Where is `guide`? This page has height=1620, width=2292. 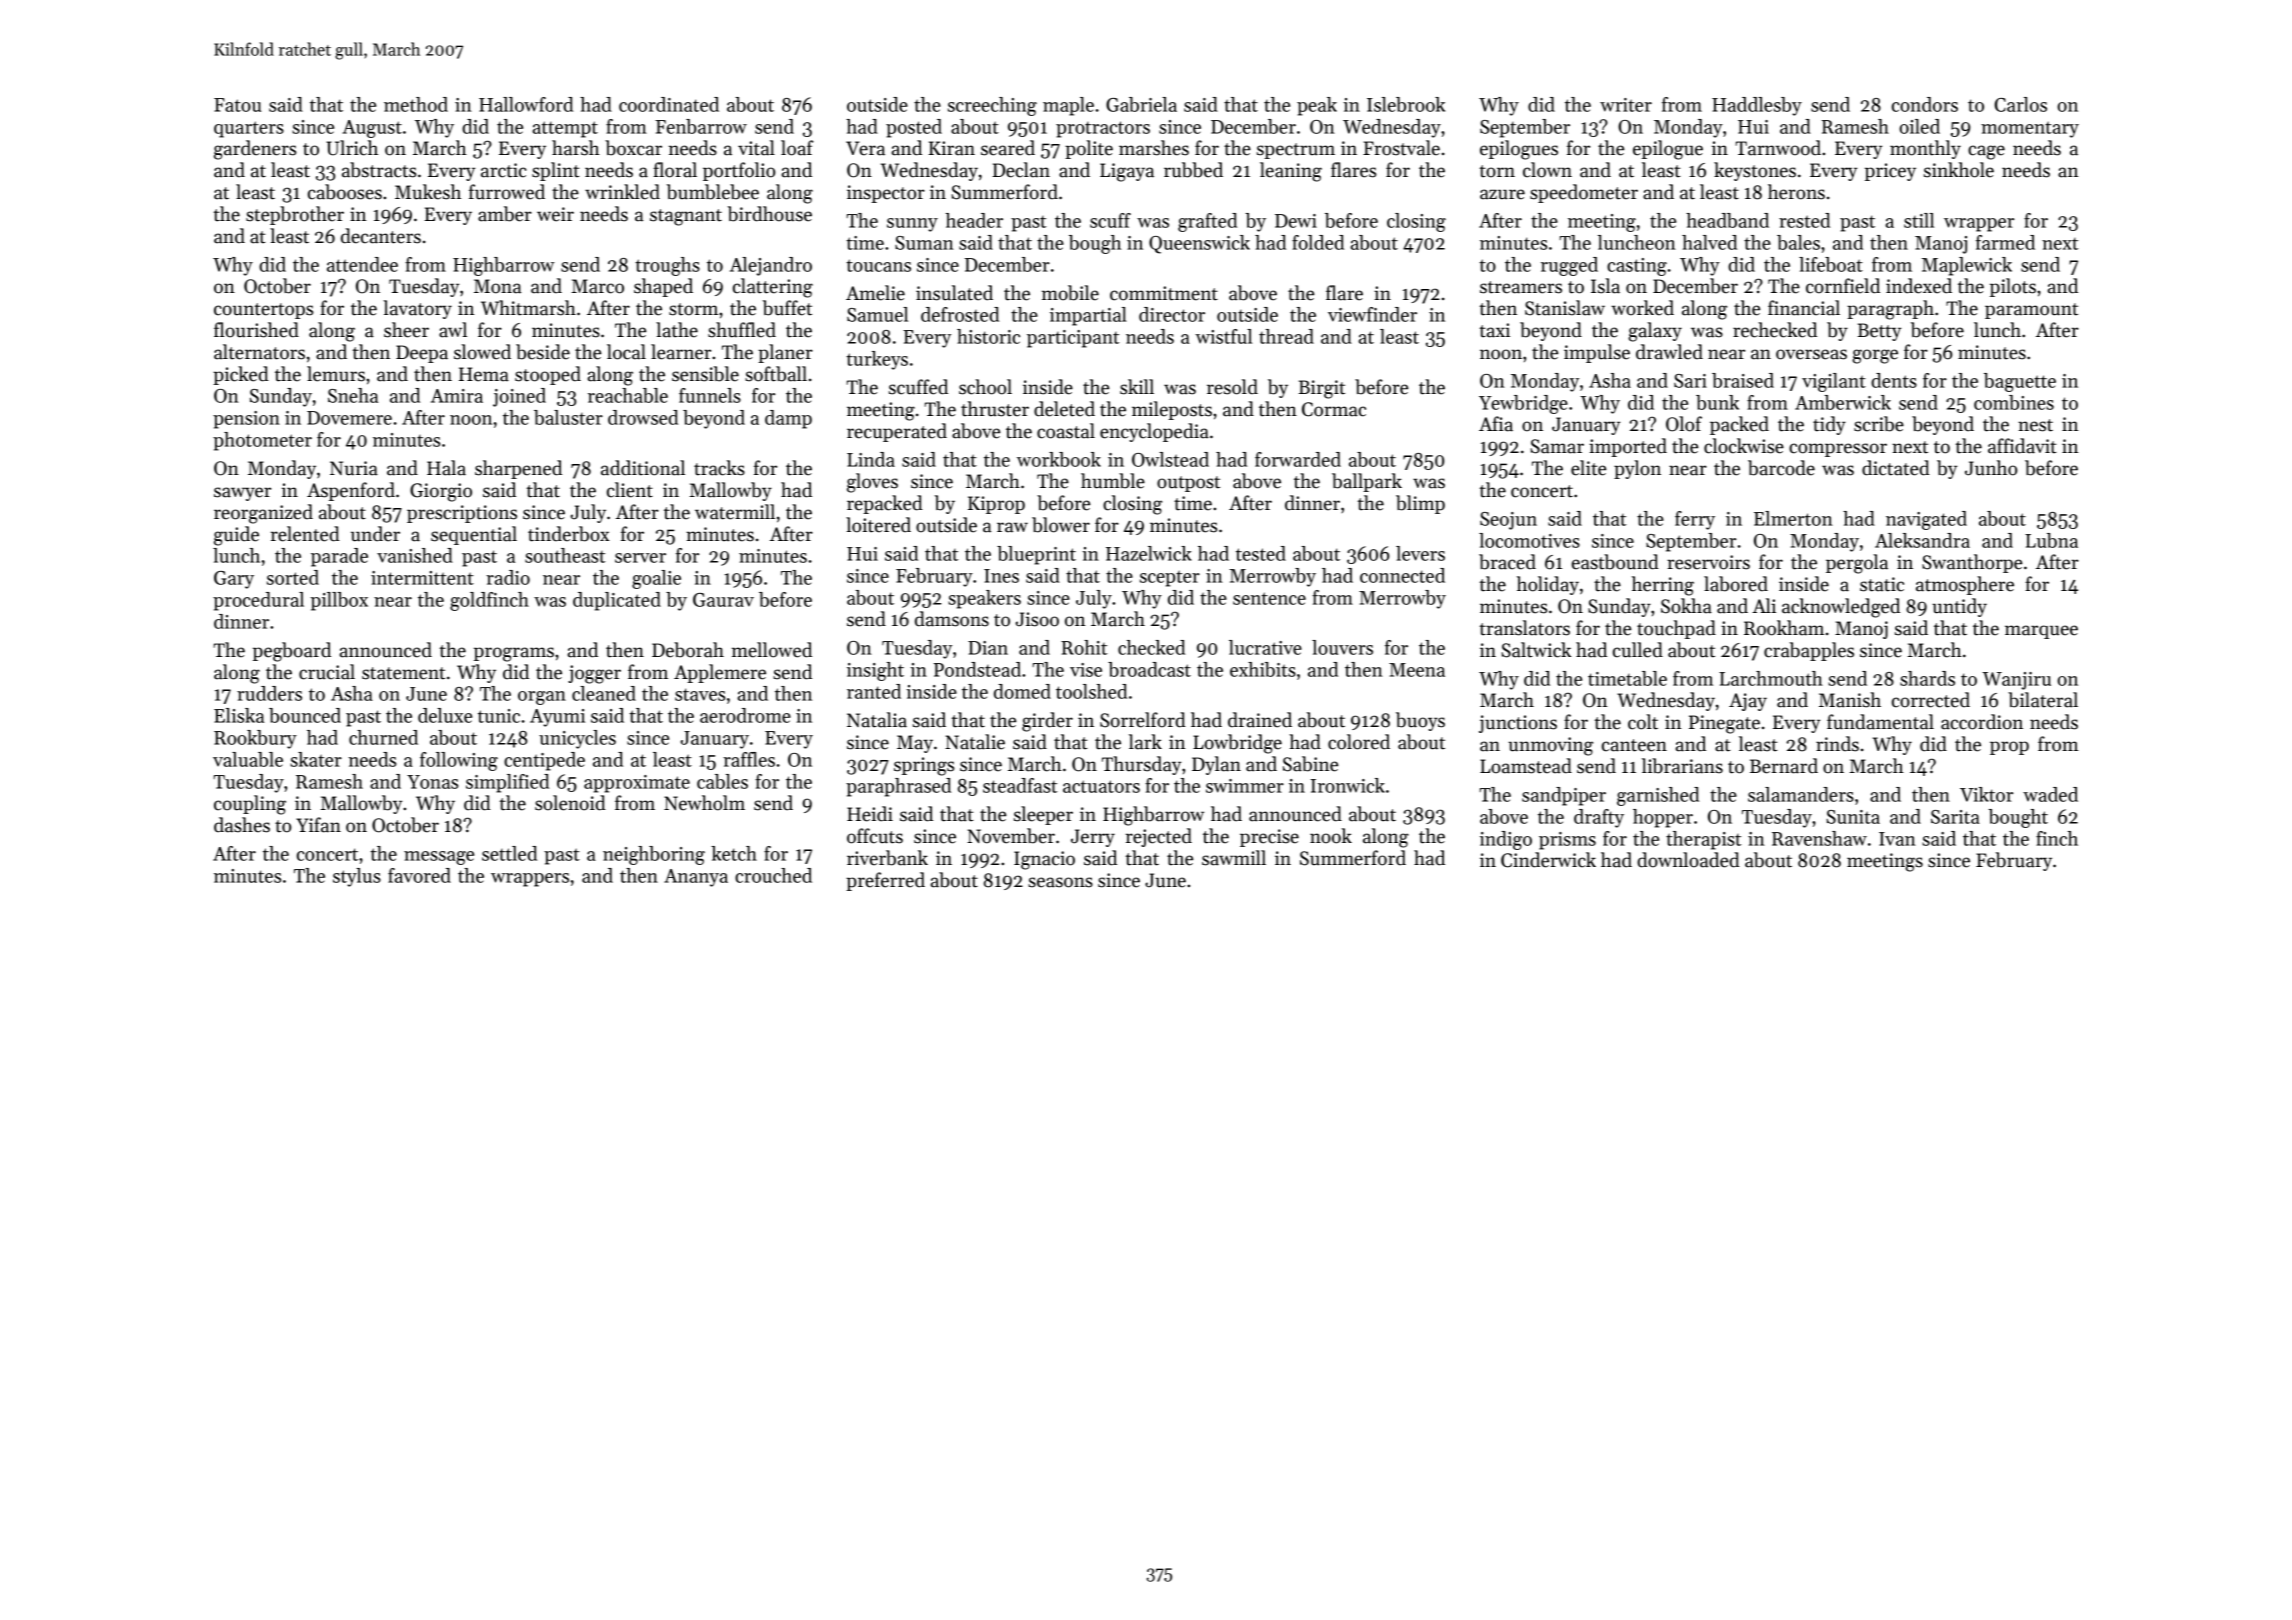
guide is located at coordinates (236, 536).
